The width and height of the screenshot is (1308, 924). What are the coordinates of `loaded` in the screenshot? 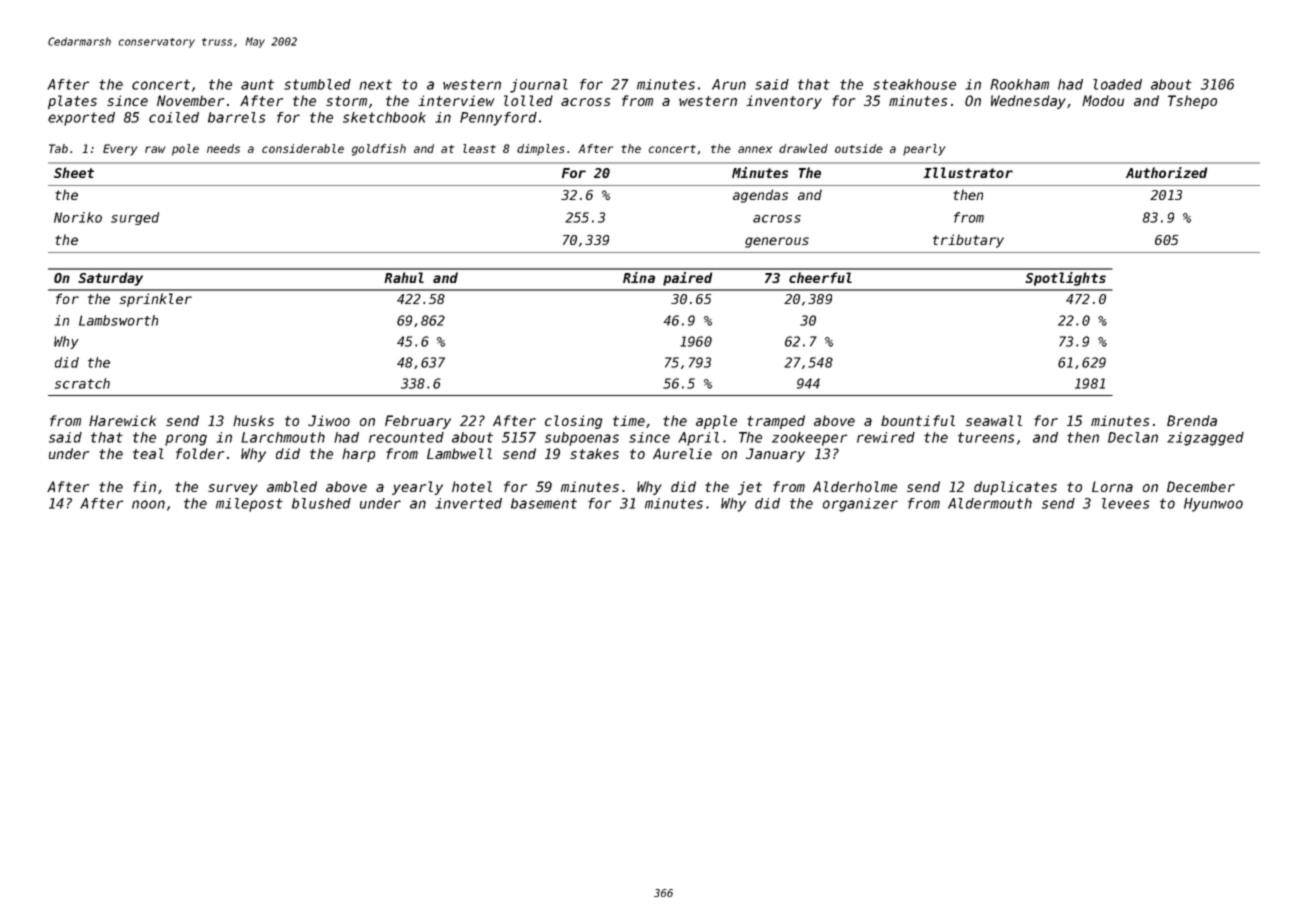 It's located at (1117, 84).
